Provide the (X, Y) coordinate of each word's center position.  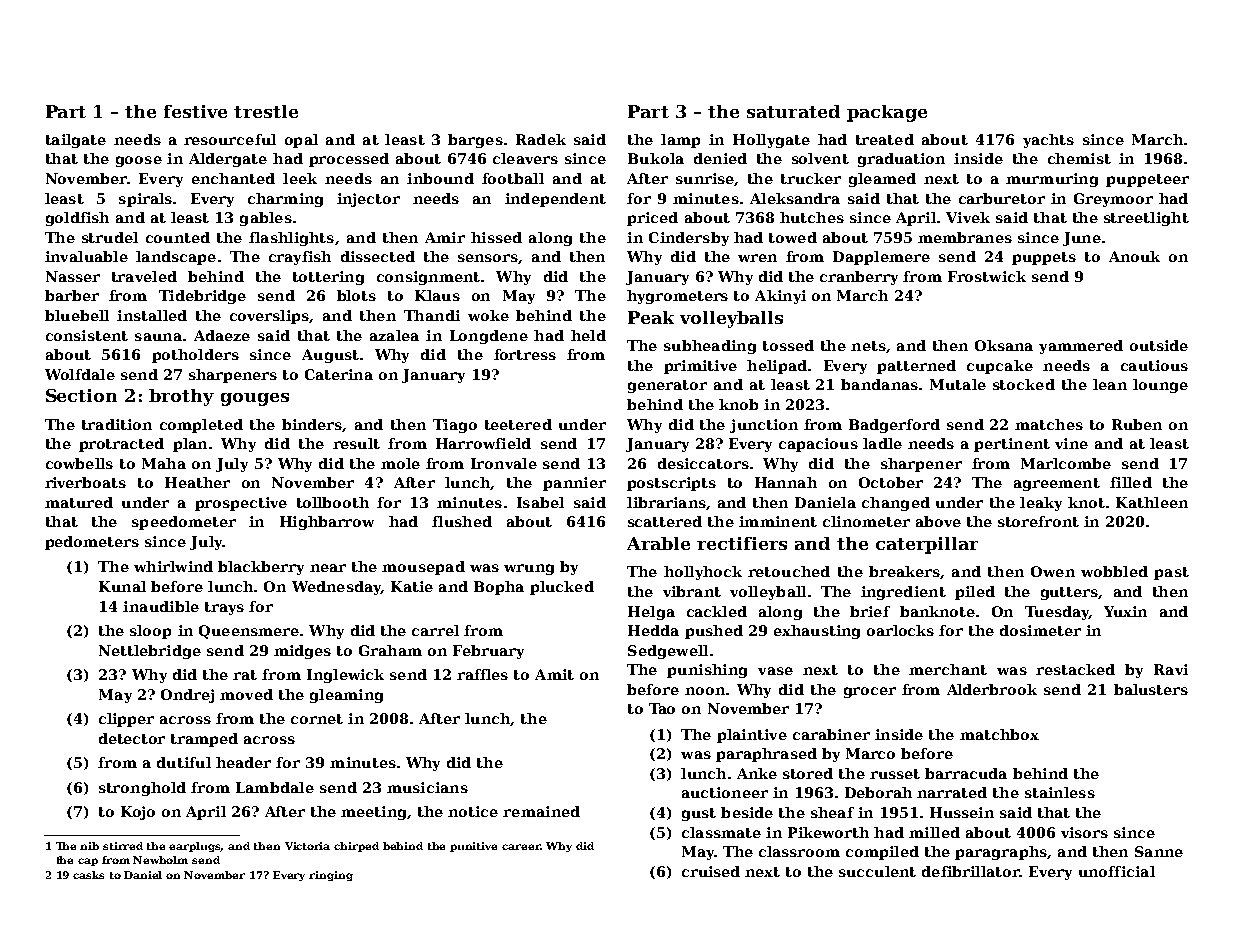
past (1171, 573)
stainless (1060, 792)
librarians (666, 502)
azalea (394, 335)
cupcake (1000, 367)
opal (301, 141)
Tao (662, 708)
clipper (126, 720)
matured (79, 502)
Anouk (1134, 256)
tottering (328, 278)
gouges (255, 399)
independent (555, 200)
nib (89, 846)
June (1082, 239)
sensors (488, 258)
